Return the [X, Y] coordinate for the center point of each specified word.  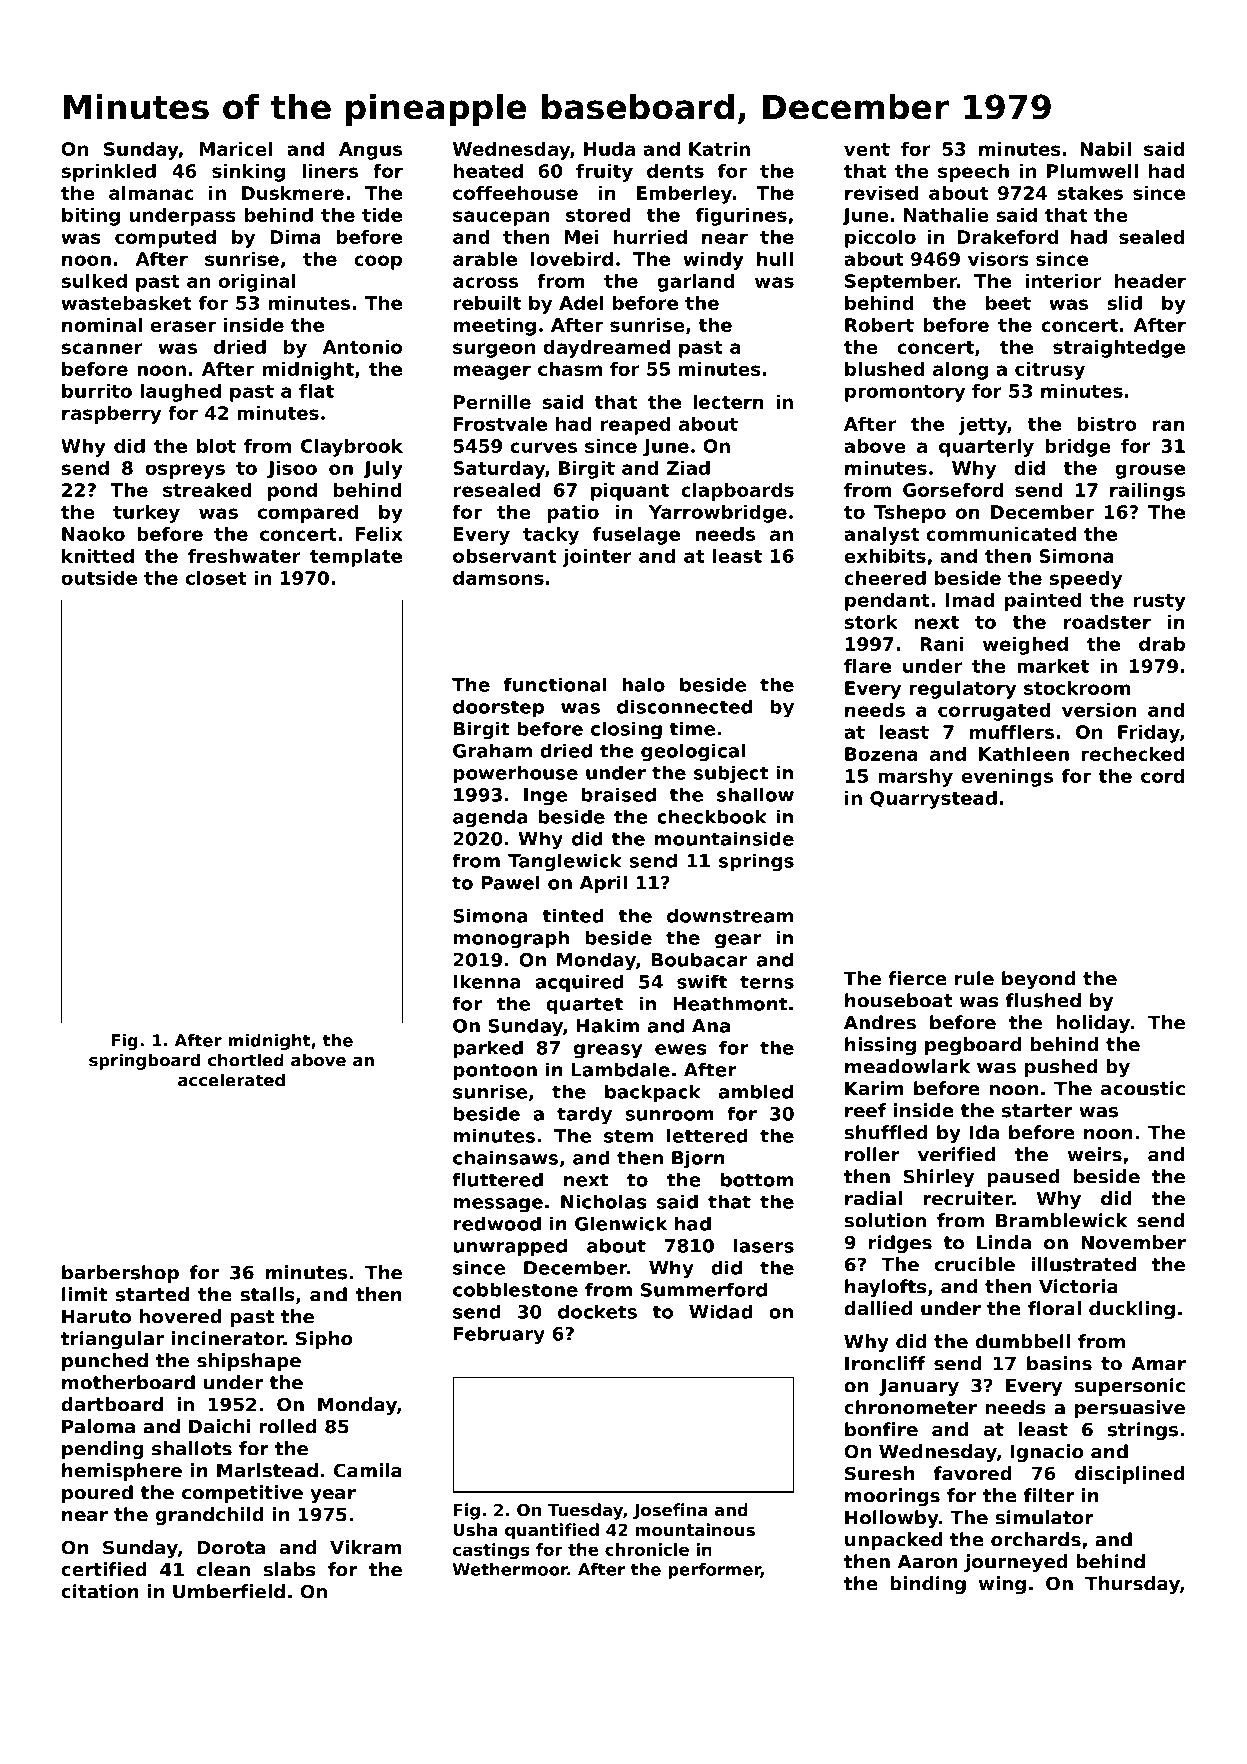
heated [488, 171]
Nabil [1105, 149]
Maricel [235, 149]
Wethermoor [510, 1569]
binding [928, 1585]
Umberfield [229, 1591]
